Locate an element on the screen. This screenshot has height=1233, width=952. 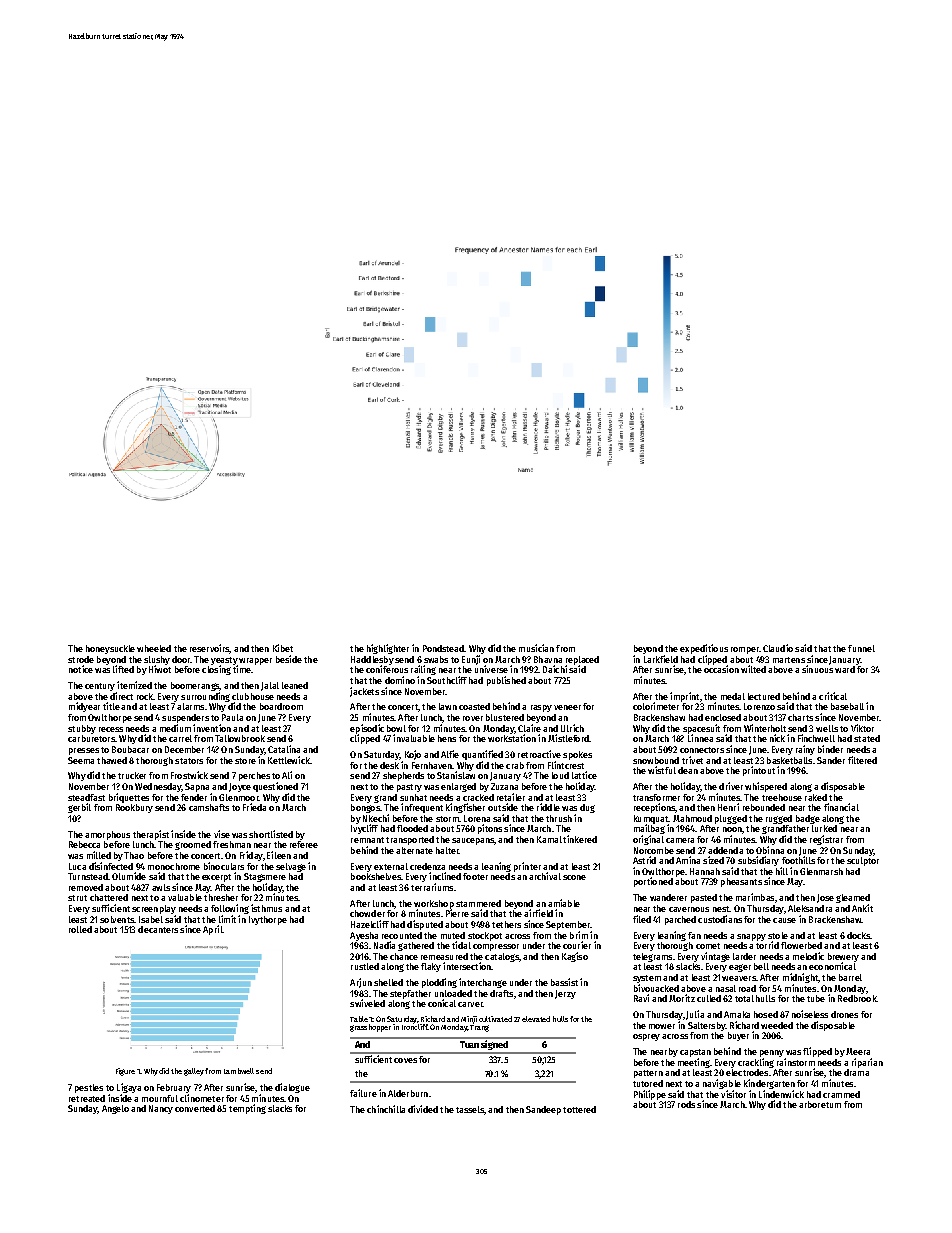
Astrid is located at coordinates (644, 860).
